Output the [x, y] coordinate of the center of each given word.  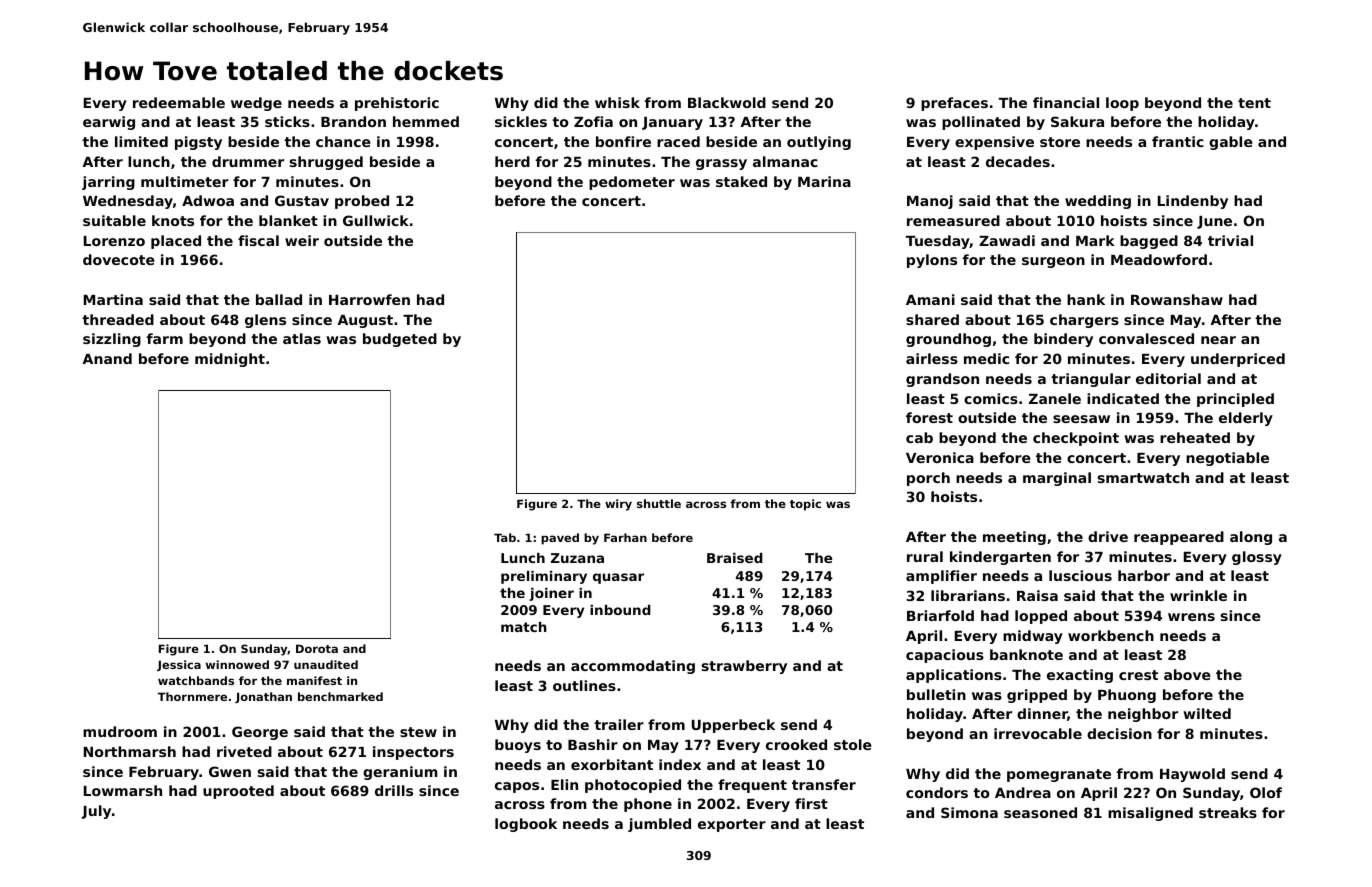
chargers [1084, 321]
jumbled [659, 825]
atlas [302, 338]
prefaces [954, 104]
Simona [969, 812]
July [96, 812]
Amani [930, 299]
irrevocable [1038, 733]
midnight [230, 360]
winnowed [237, 664]
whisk [617, 102]
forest [929, 417]
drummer [248, 161]
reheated [1195, 437]
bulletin [936, 694]
